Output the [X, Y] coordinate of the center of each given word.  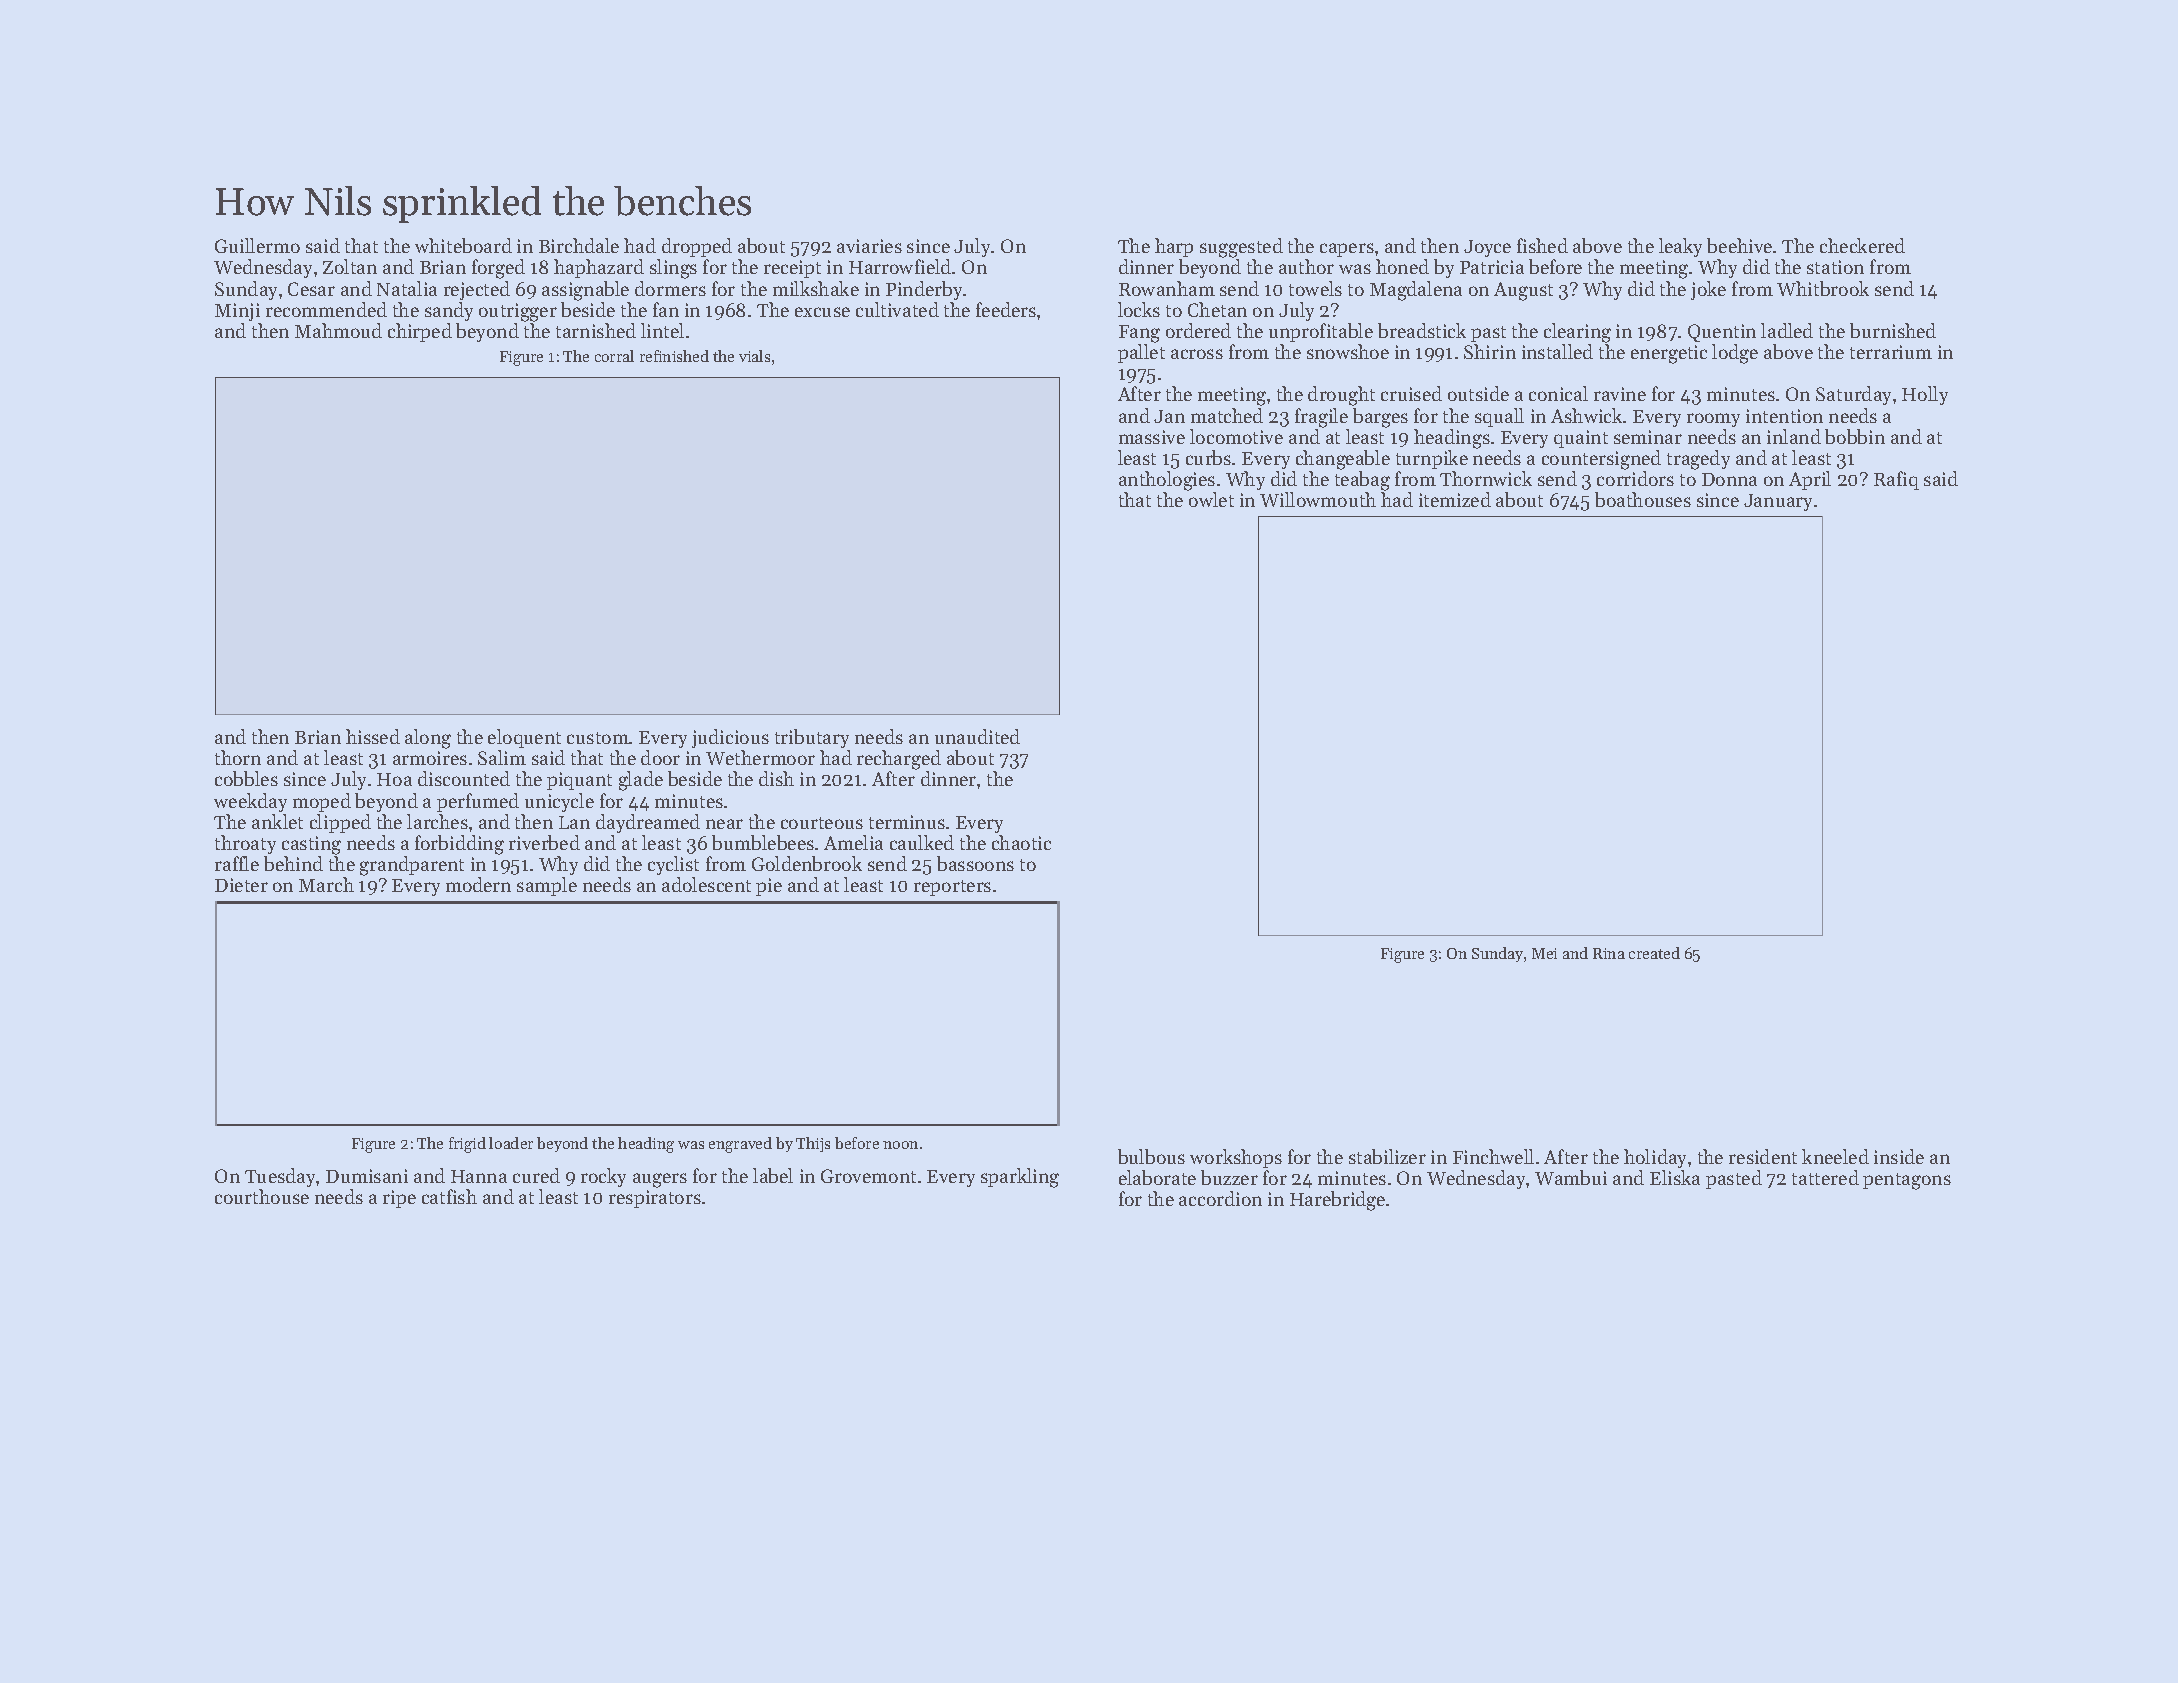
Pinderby [925, 290]
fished [1542, 245]
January [1778, 502]
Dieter [241, 885]
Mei [1544, 953]
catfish [449, 1196]
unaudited [977, 736]
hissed [373, 736]
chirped [420, 332]
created [1654, 953]
